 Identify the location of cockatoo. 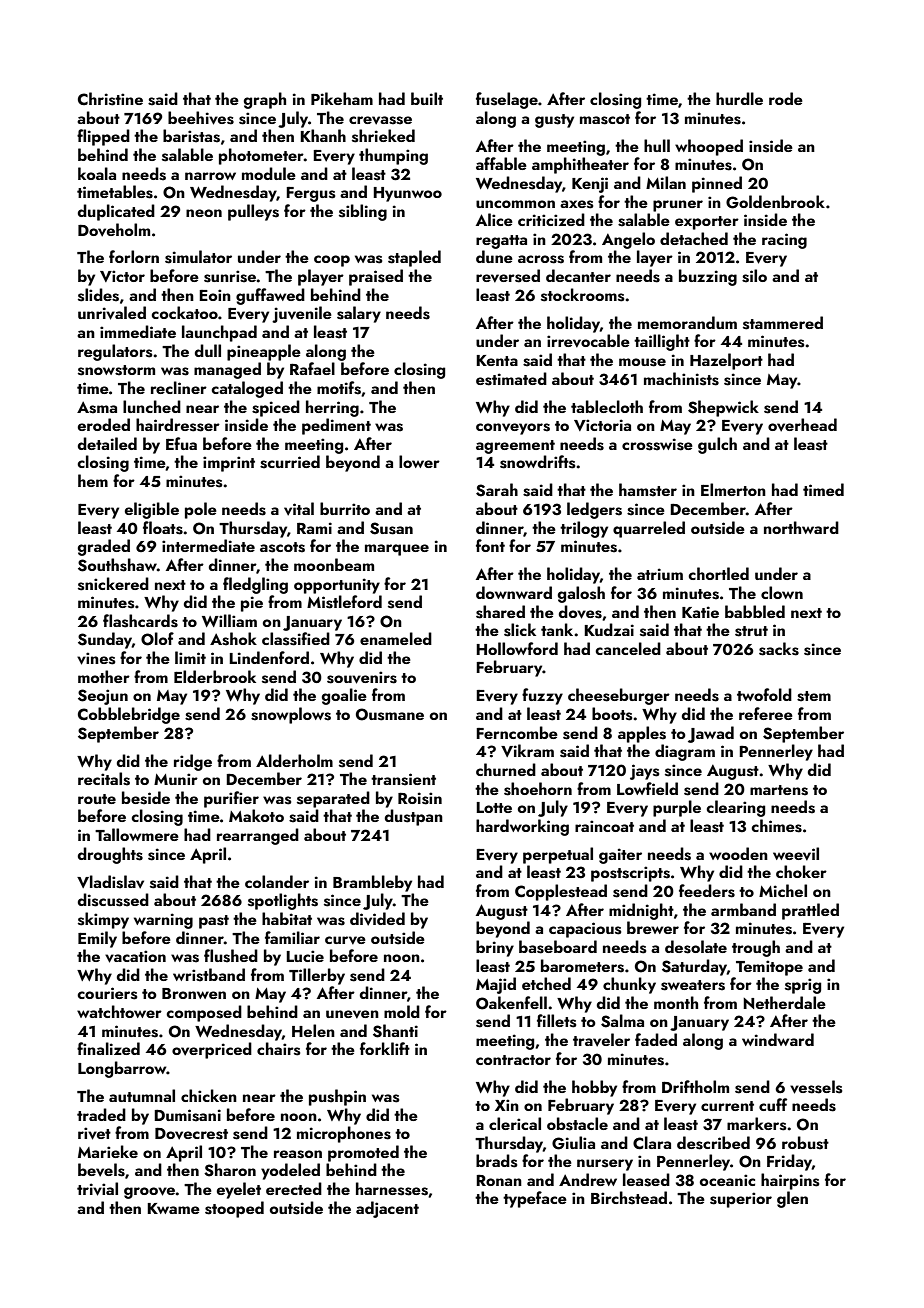
(184, 312).
